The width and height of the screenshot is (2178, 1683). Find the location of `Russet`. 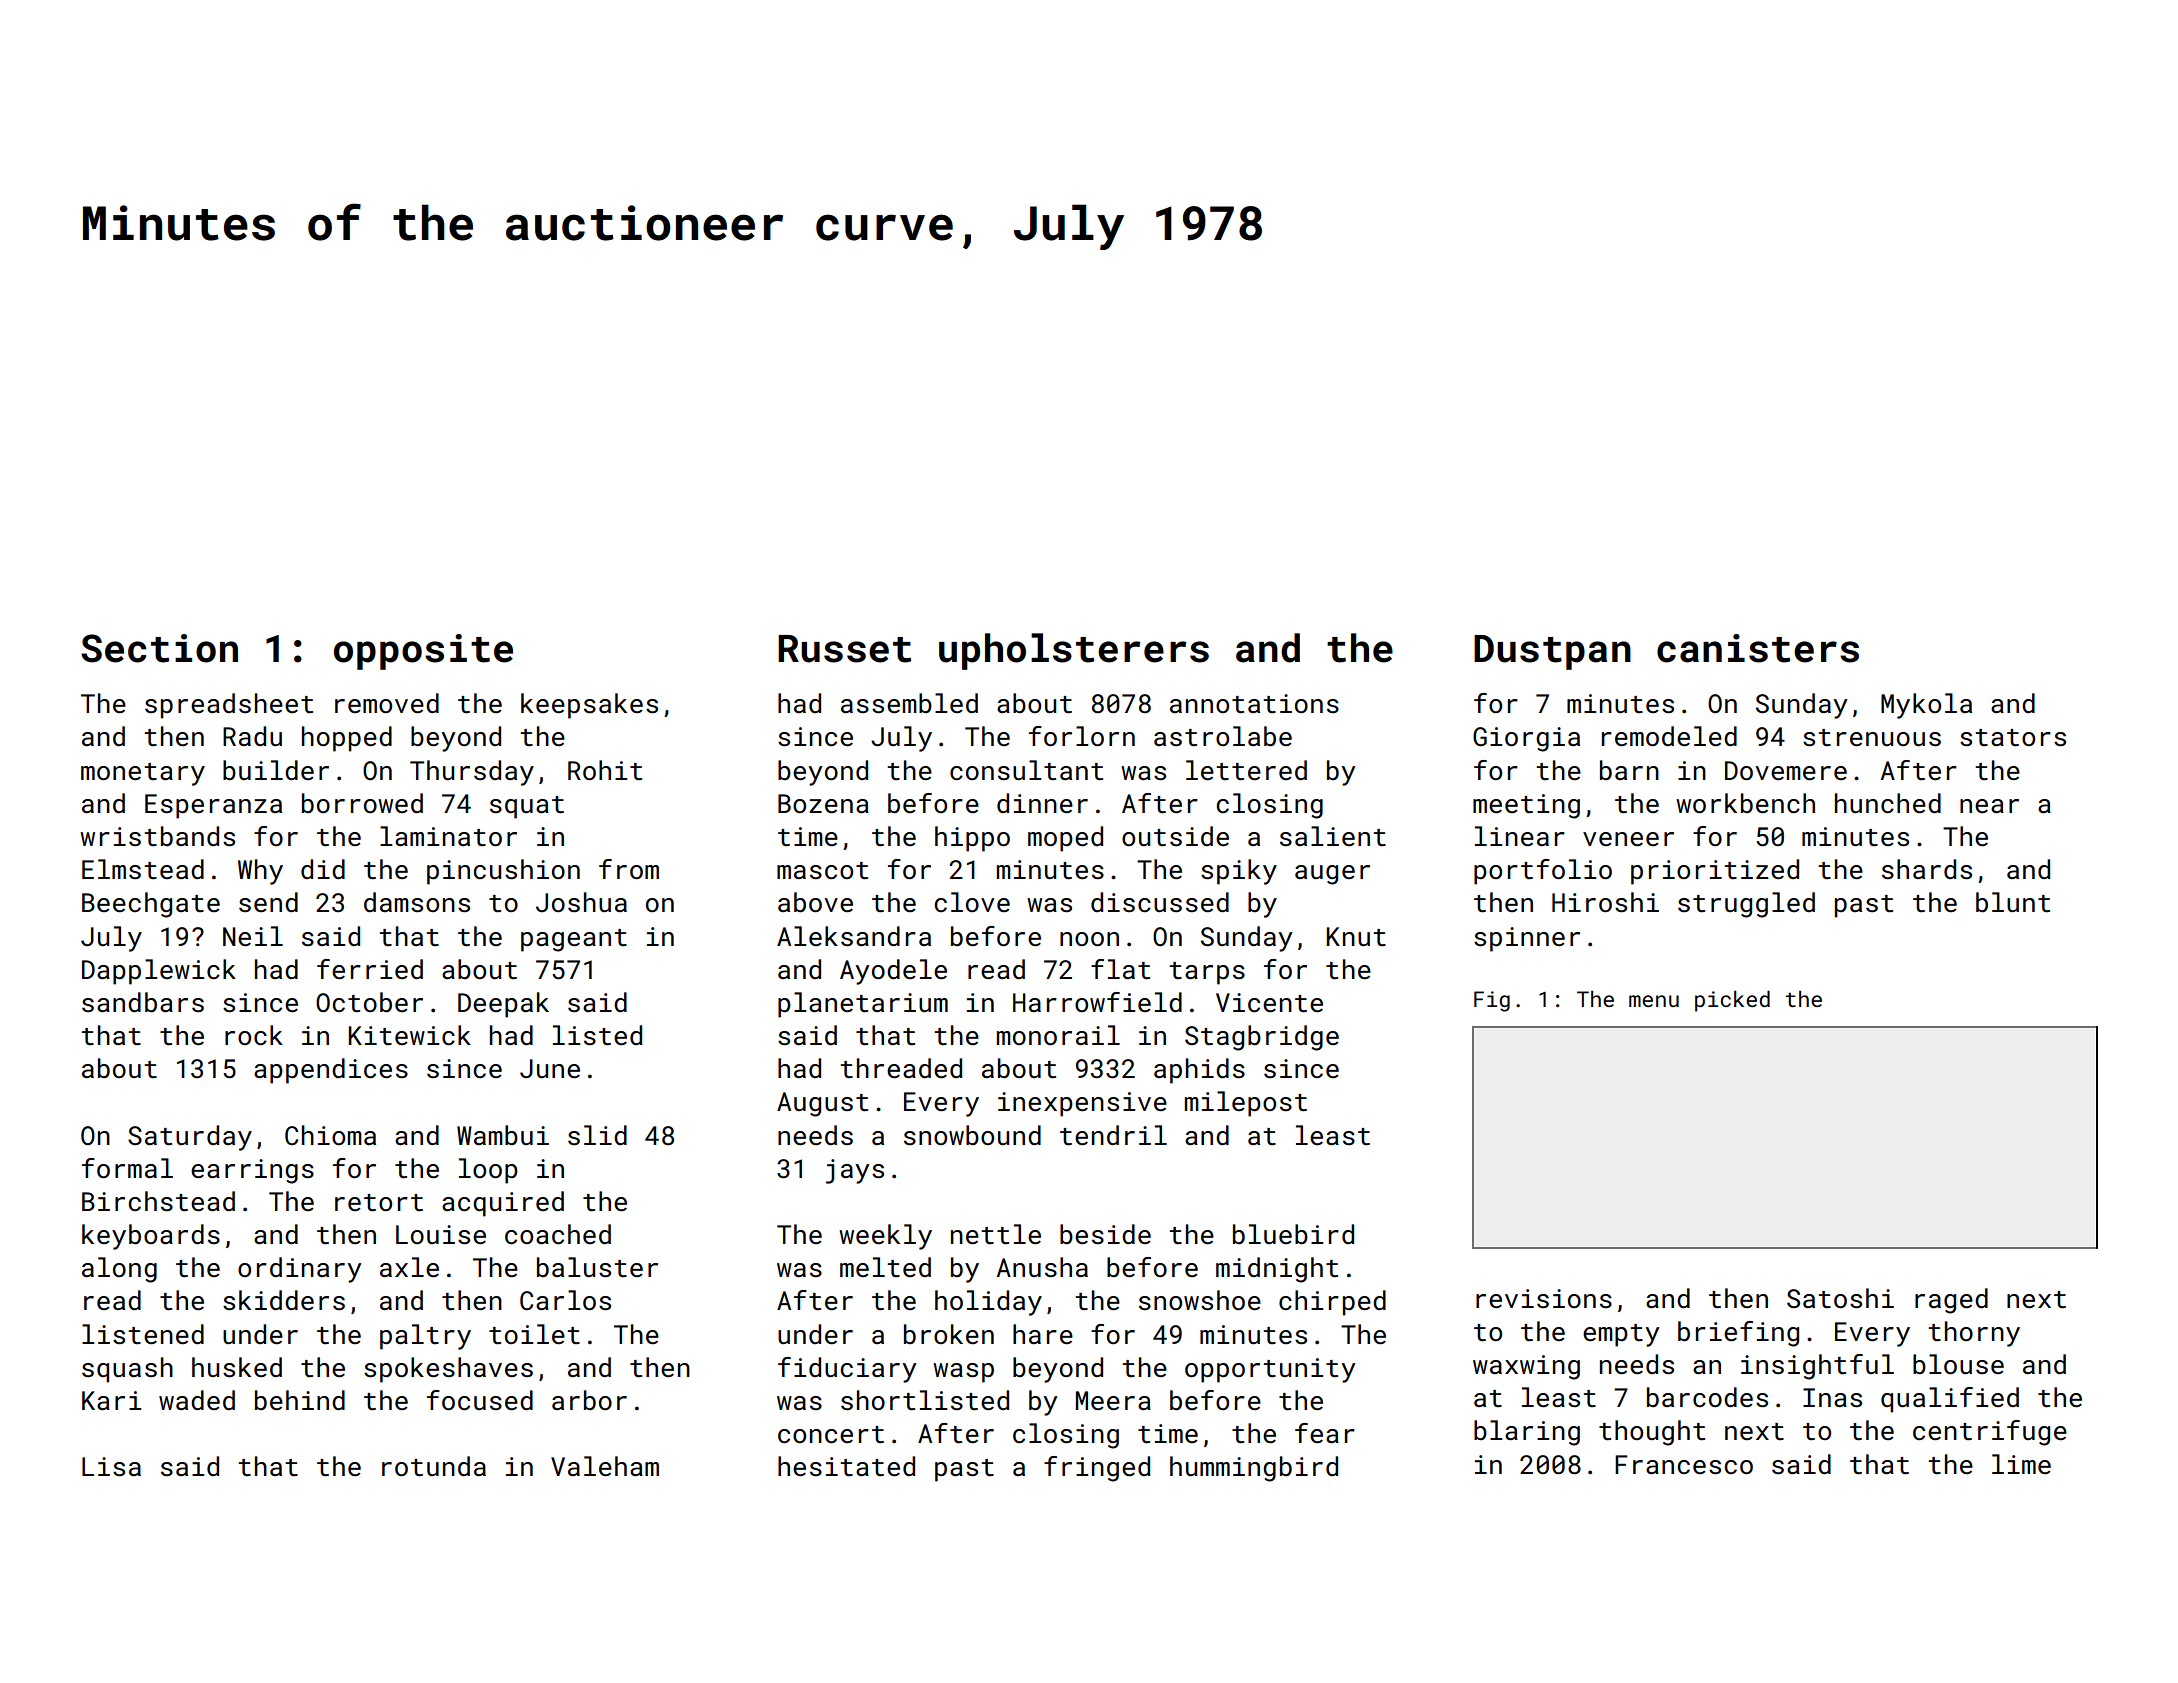

Russet is located at coordinates (844, 649).
